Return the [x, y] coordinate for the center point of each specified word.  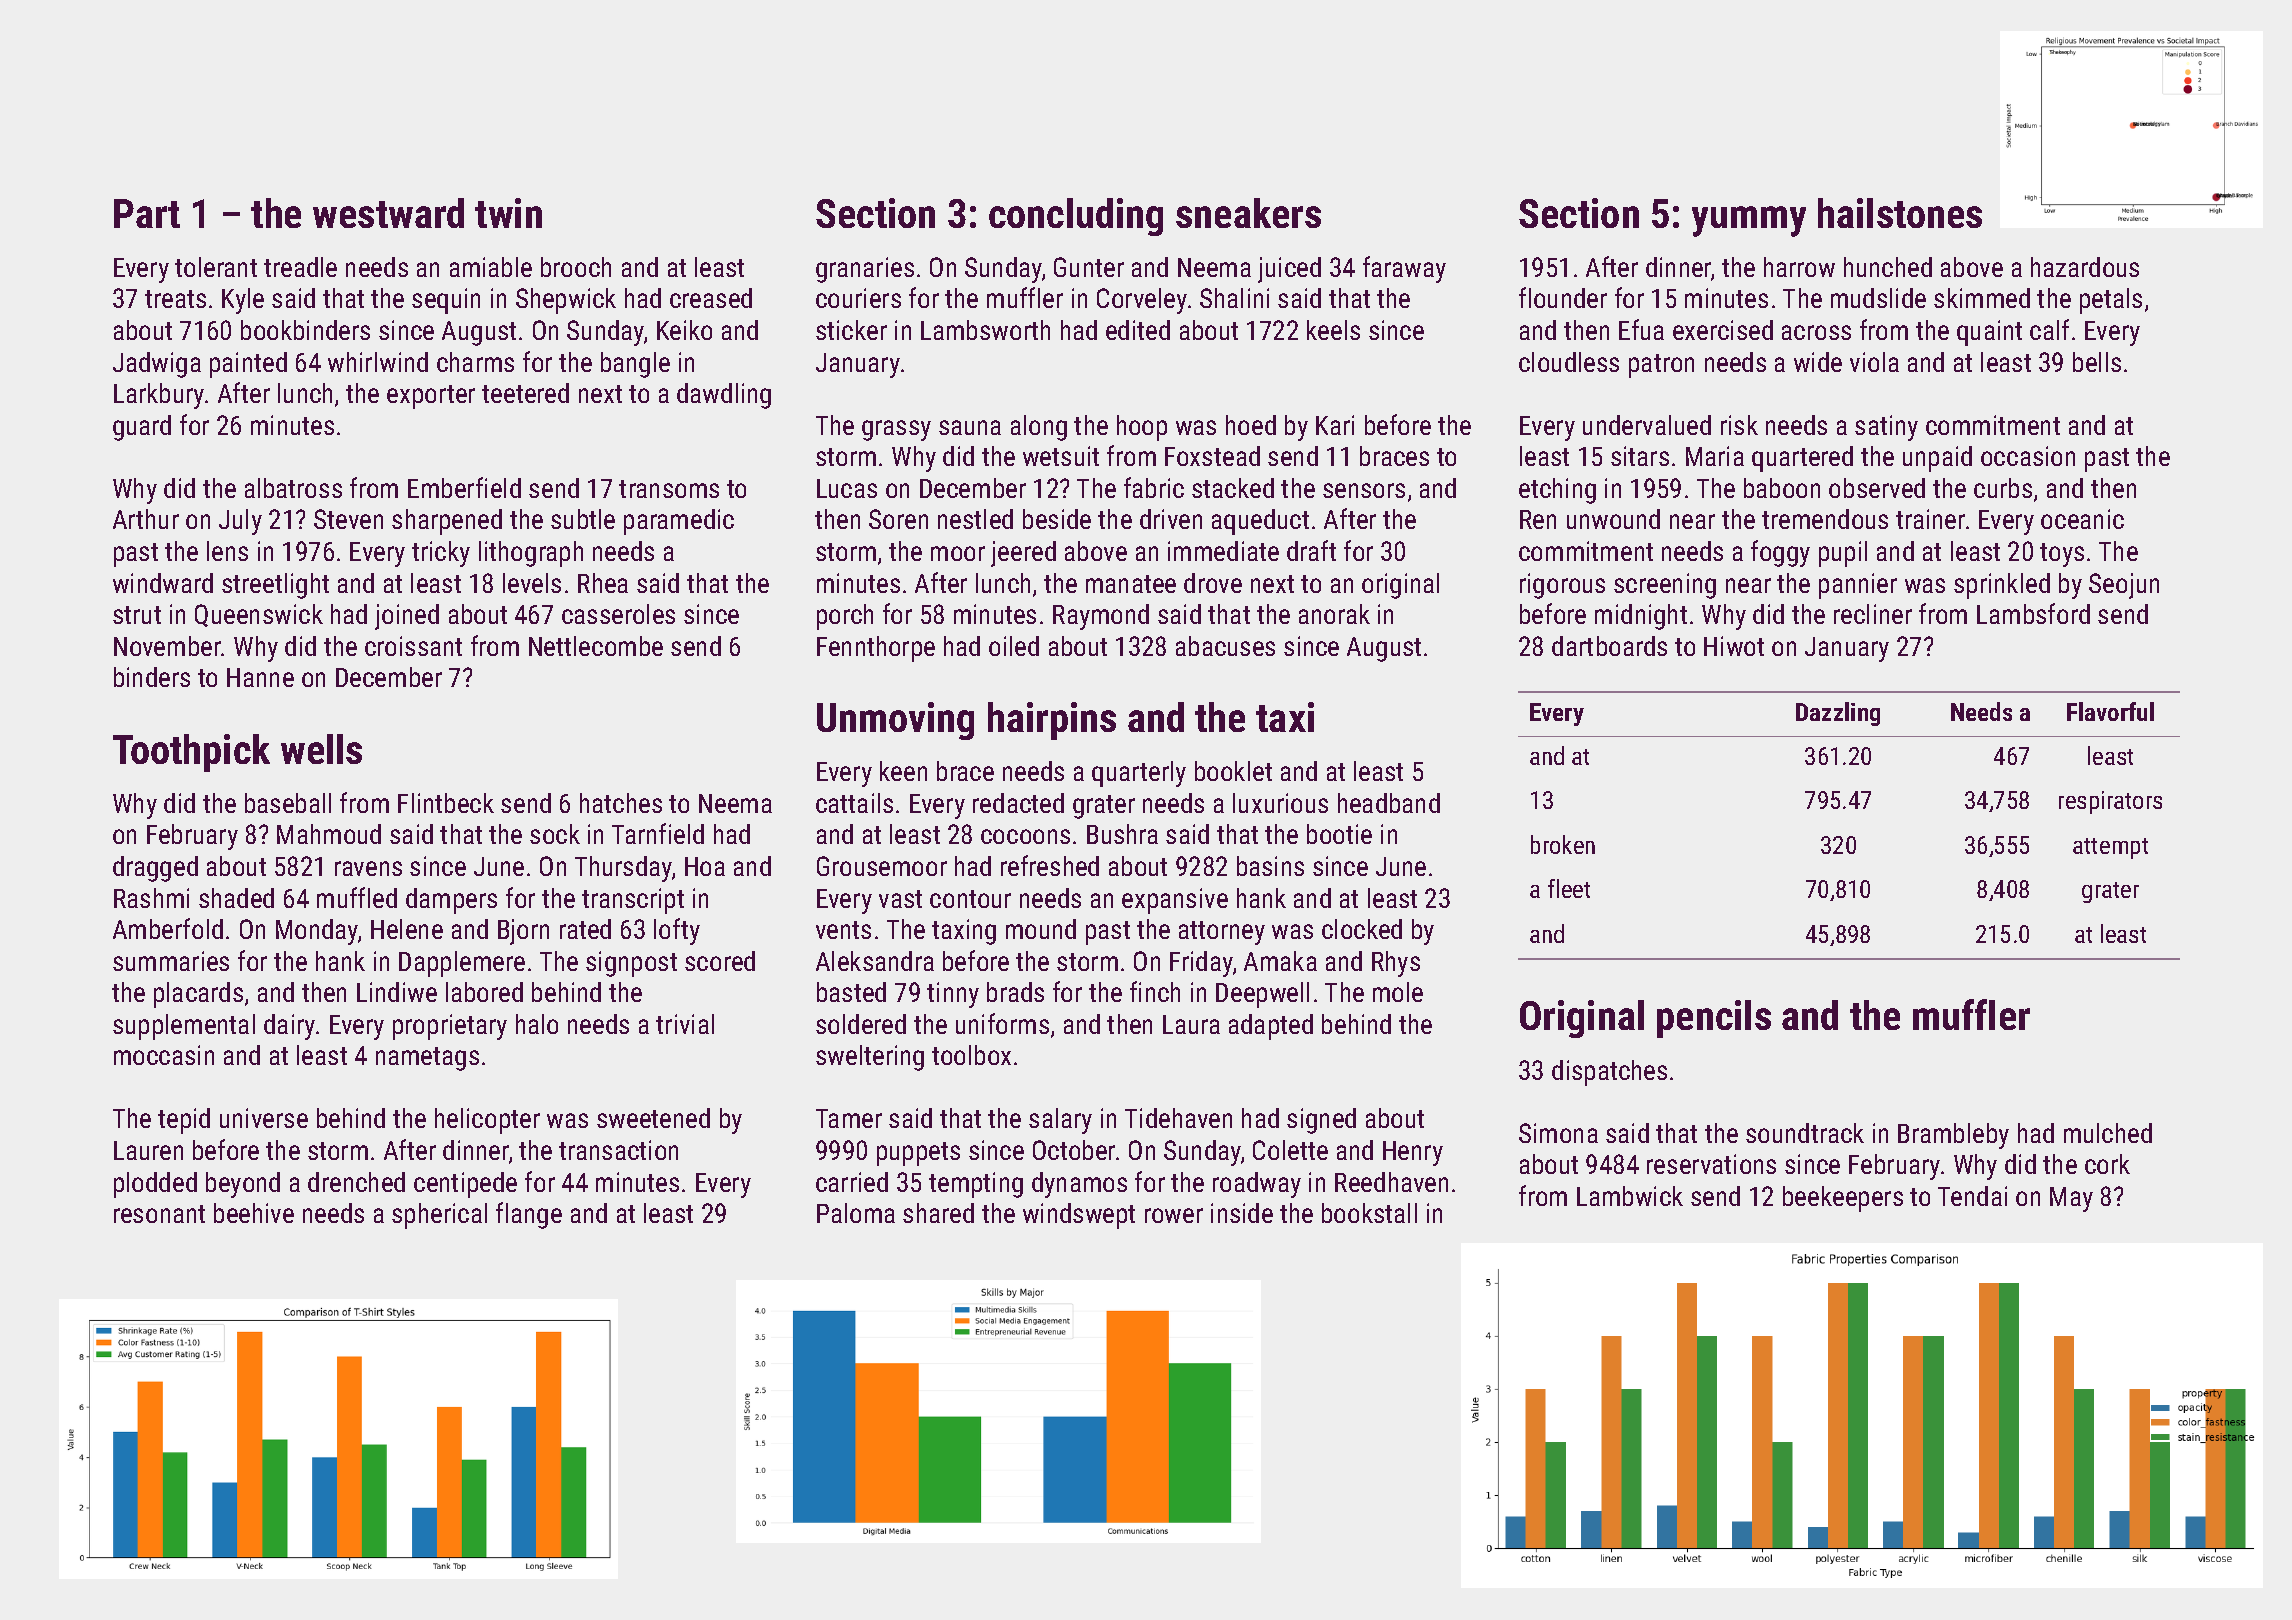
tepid [184, 1121]
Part [147, 213]
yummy [1749, 221]
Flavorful [2110, 711]
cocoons [1025, 836]
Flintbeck [446, 803]
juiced [1289, 270]
